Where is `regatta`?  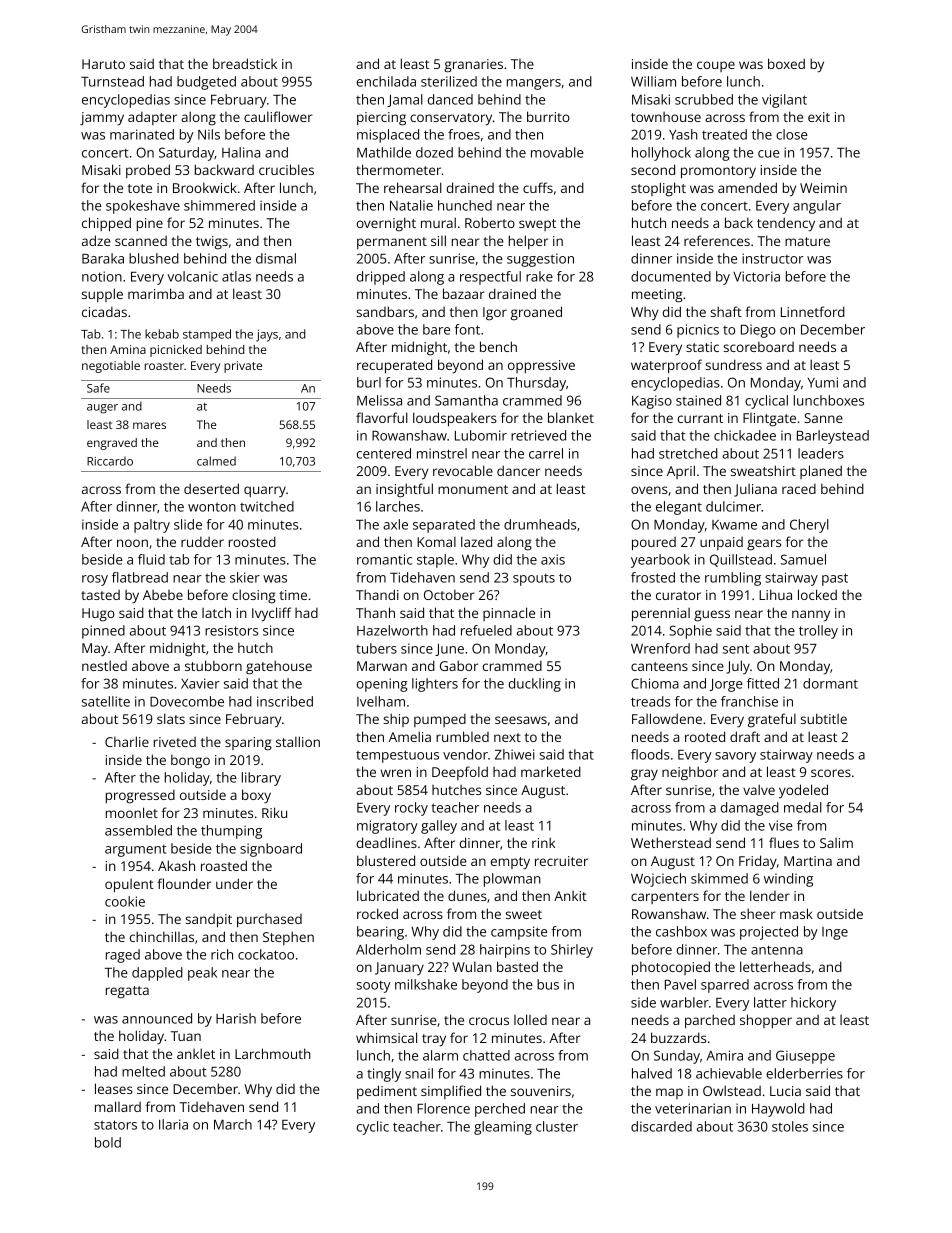 regatta is located at coordinates (127, 992).
